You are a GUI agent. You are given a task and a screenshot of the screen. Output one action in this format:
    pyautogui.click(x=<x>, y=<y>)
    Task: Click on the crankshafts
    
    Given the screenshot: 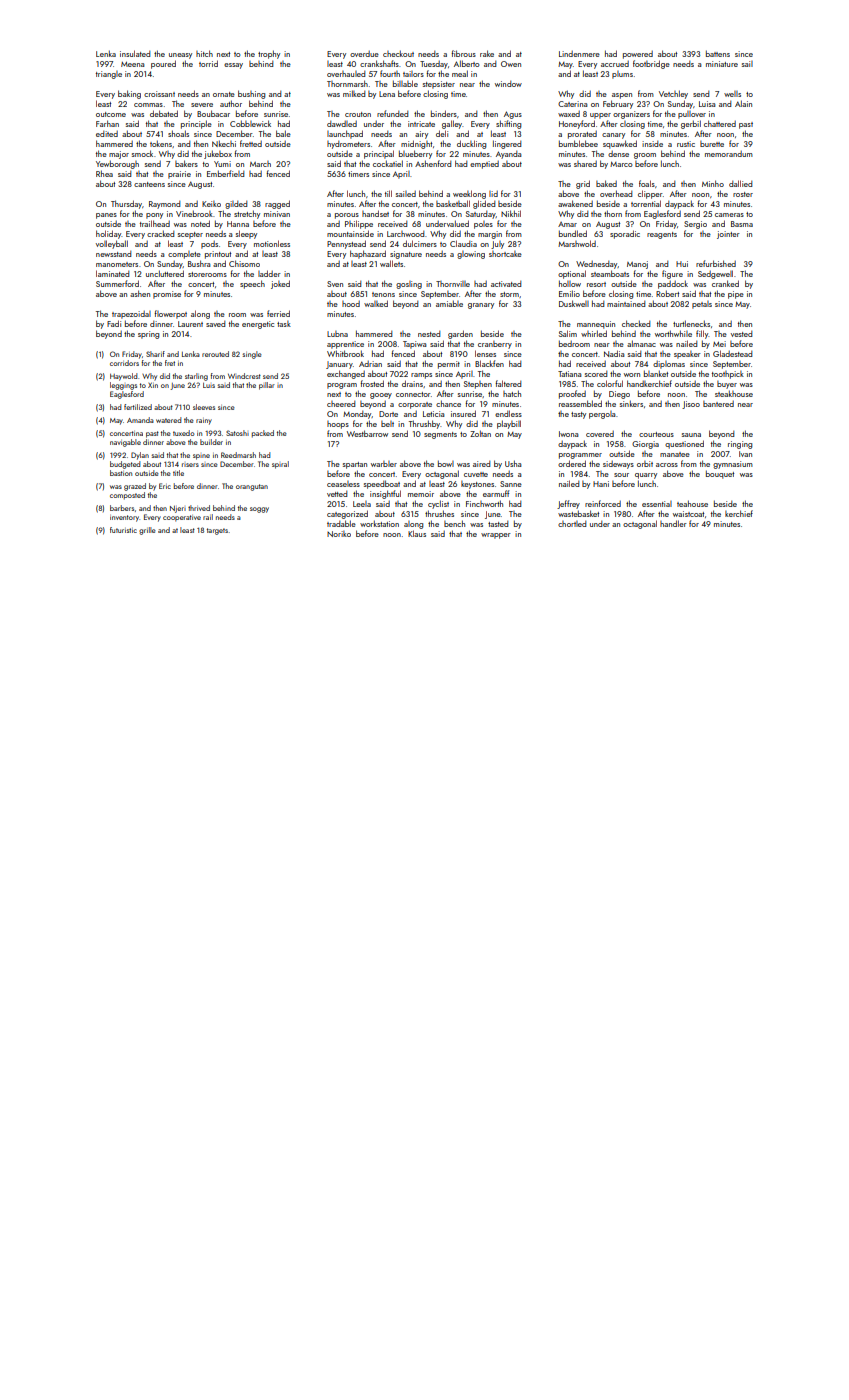 What is the action you would take?
    pyautogui.click(x=379, y=63)
